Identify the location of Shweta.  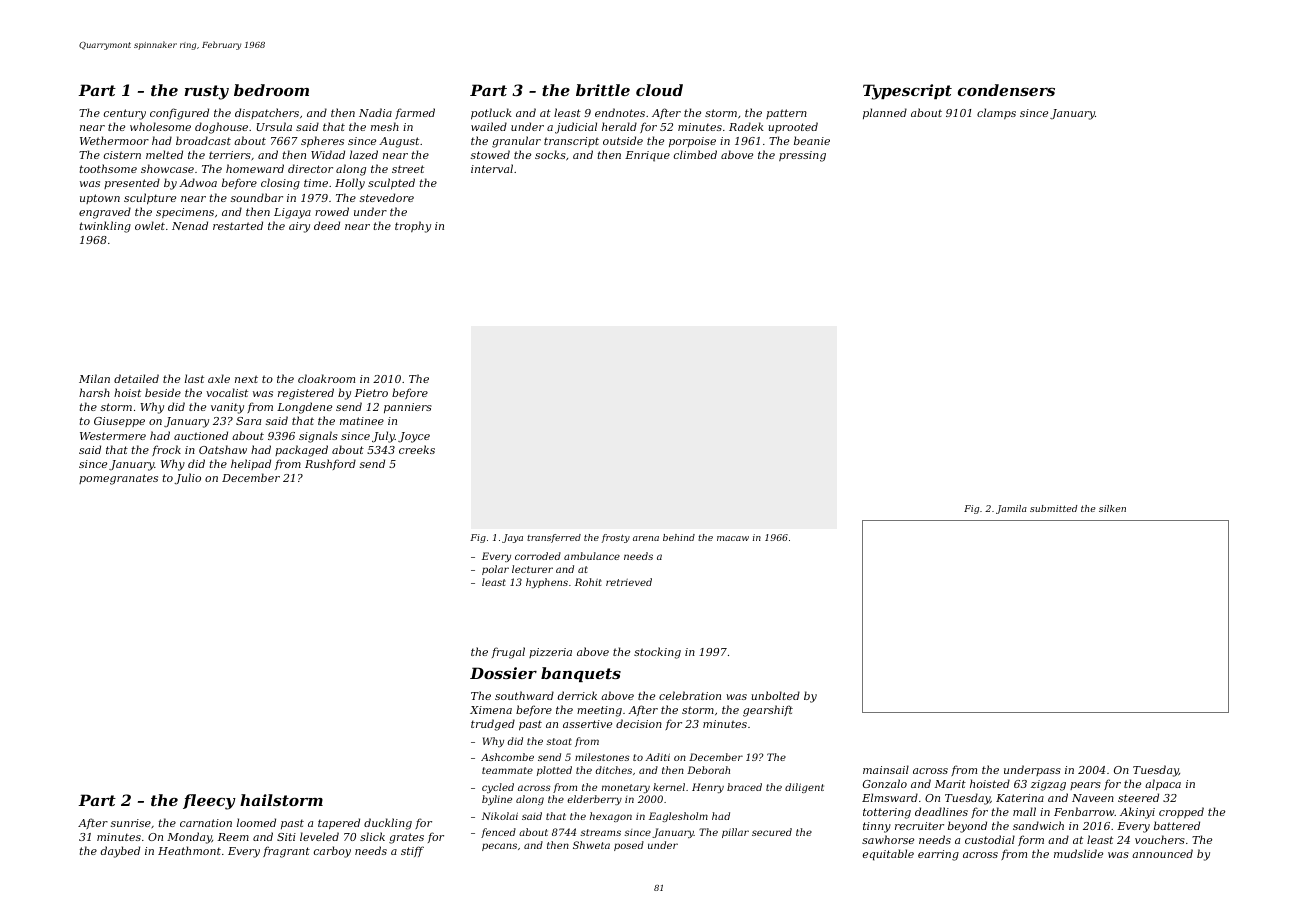
(591, 845).
